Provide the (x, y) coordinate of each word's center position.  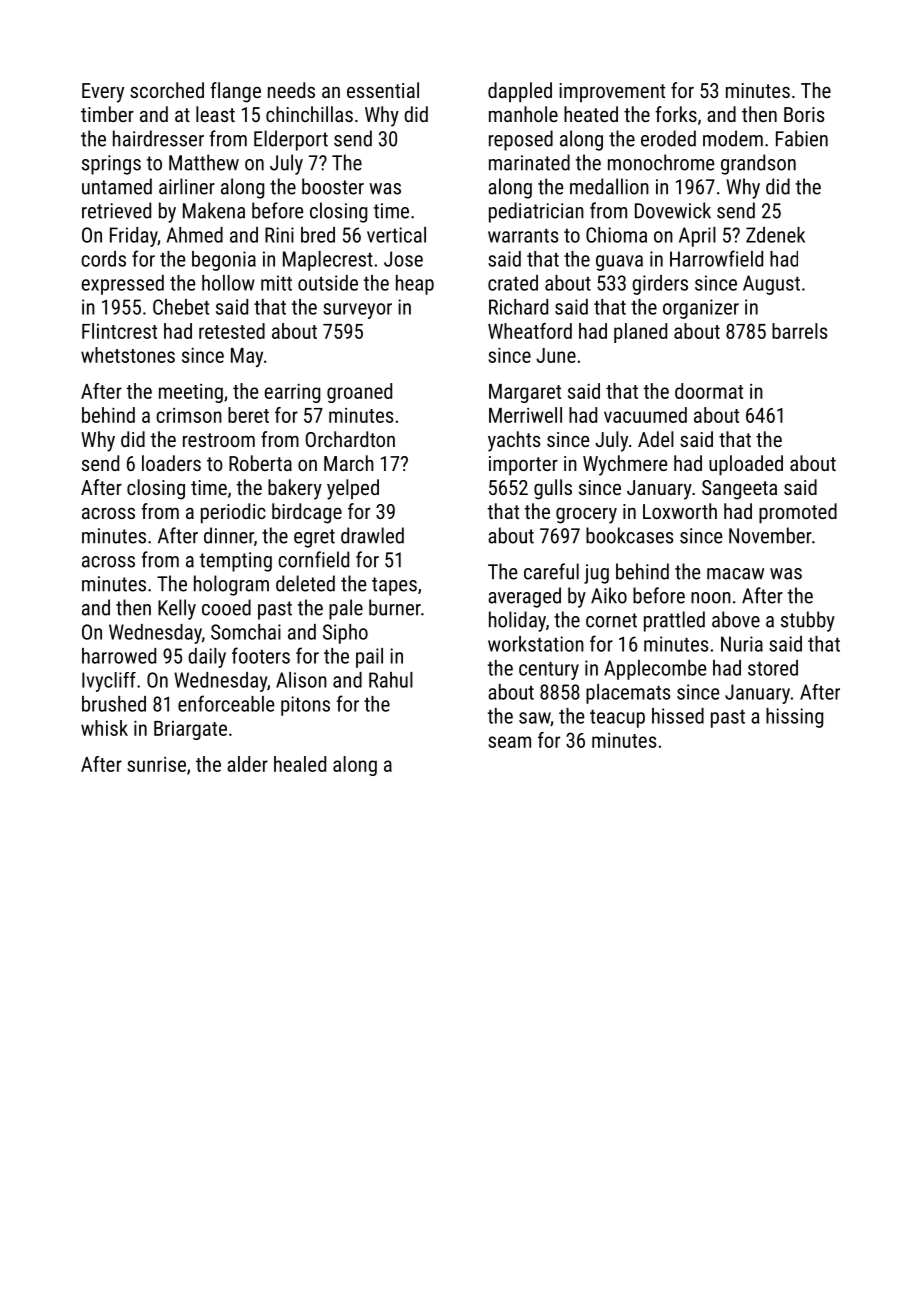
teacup (617, 719)
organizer (701, 309)
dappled (520, 92)
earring (292, 393)
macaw (735, 574)
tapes (394, 586)
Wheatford (530, 331)
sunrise (156, 764)
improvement (612, 92)
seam (509, 742)
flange (235, 92)
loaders (171, 463)
